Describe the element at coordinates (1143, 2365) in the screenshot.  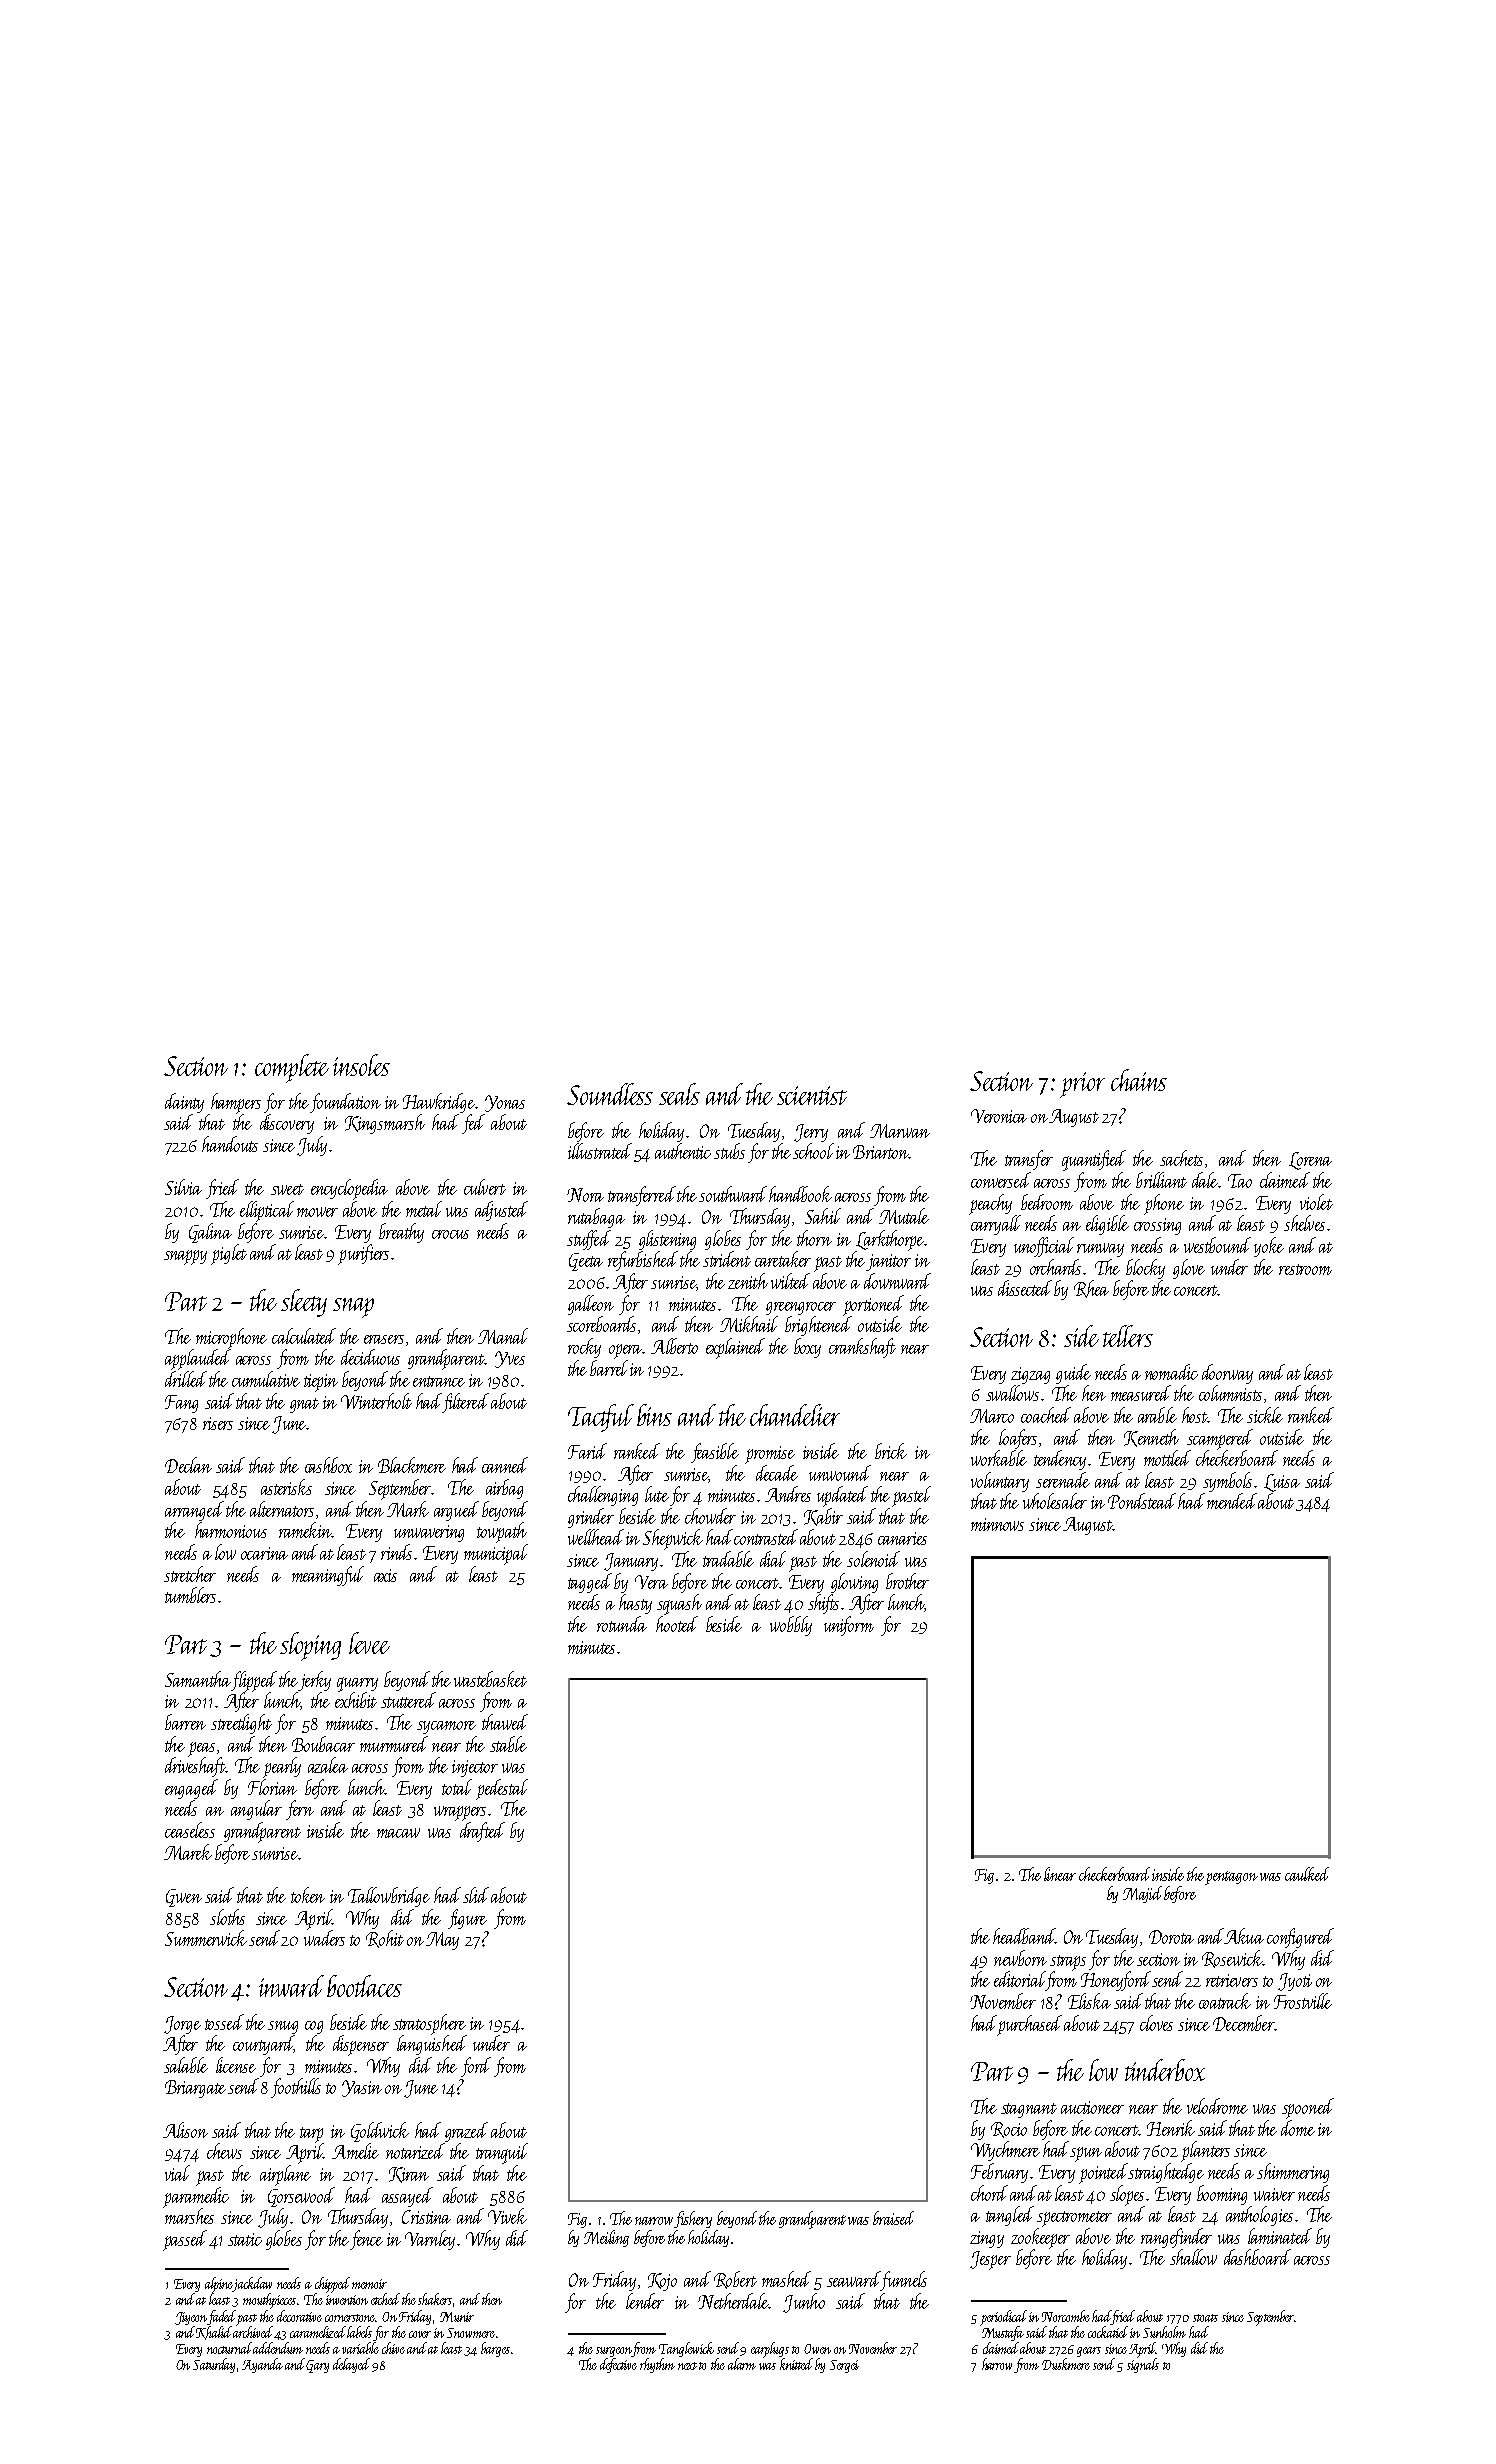
I see `signals` at that location.
